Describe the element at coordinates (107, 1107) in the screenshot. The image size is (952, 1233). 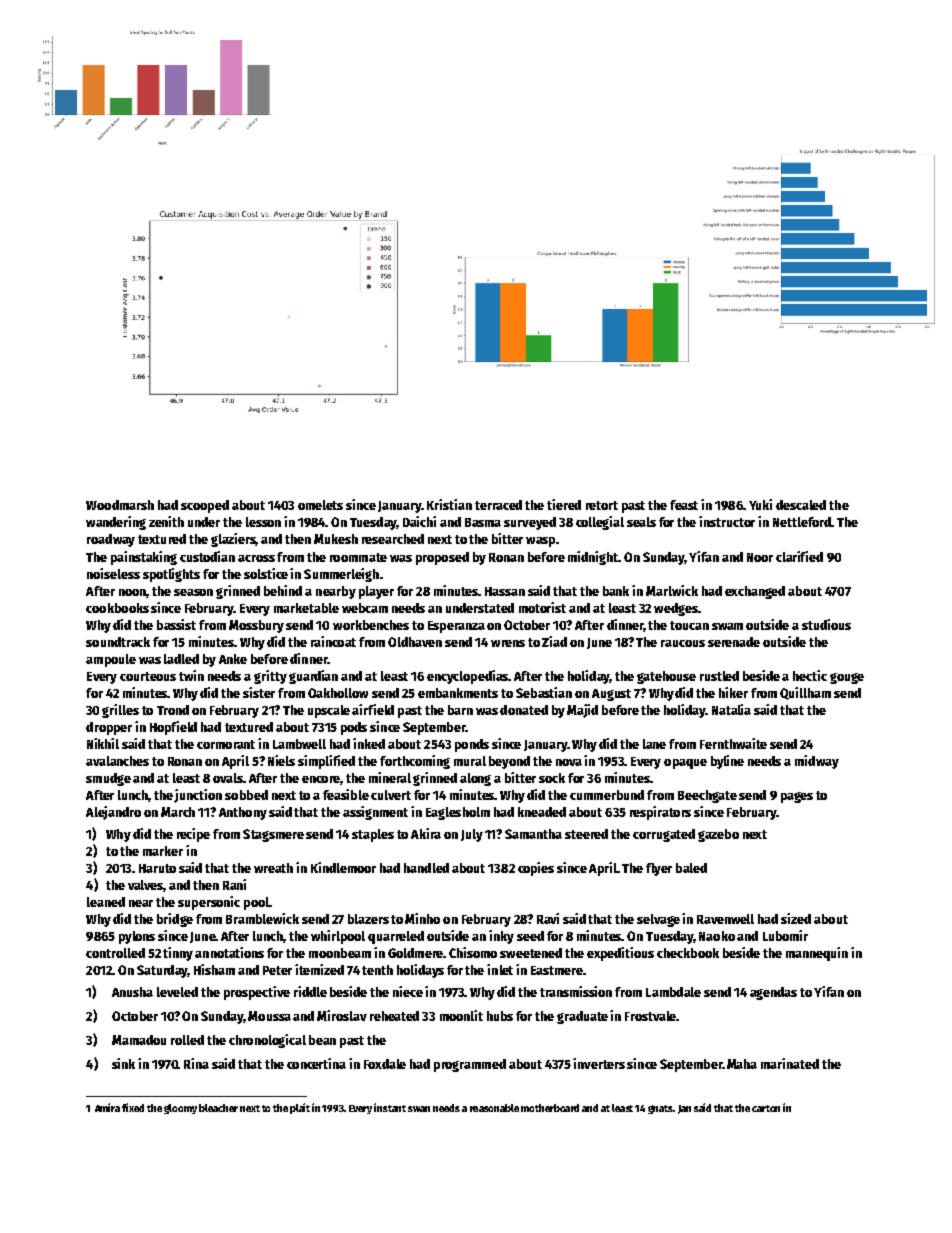
I see `Amira` at that location.
